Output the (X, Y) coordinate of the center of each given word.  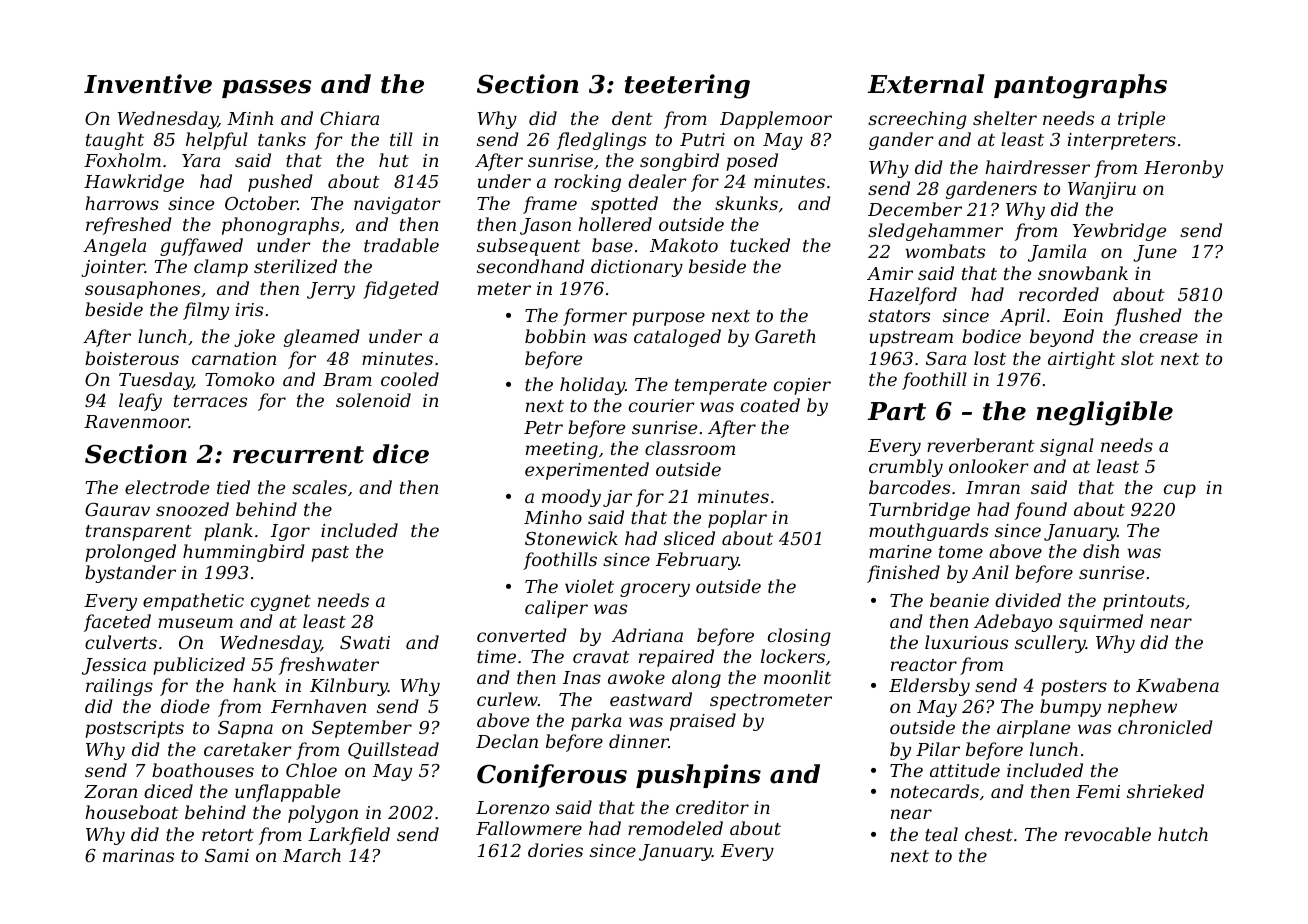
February (697, 561)
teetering (687, 86)
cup (1180, 491)
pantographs (1080, 86)
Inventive (148, 84)
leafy (140, 402)
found (1041, 511)
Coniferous (552, 776)
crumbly (906, 468)
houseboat (131, 812)
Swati (365, 642)
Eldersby (929, 687)
